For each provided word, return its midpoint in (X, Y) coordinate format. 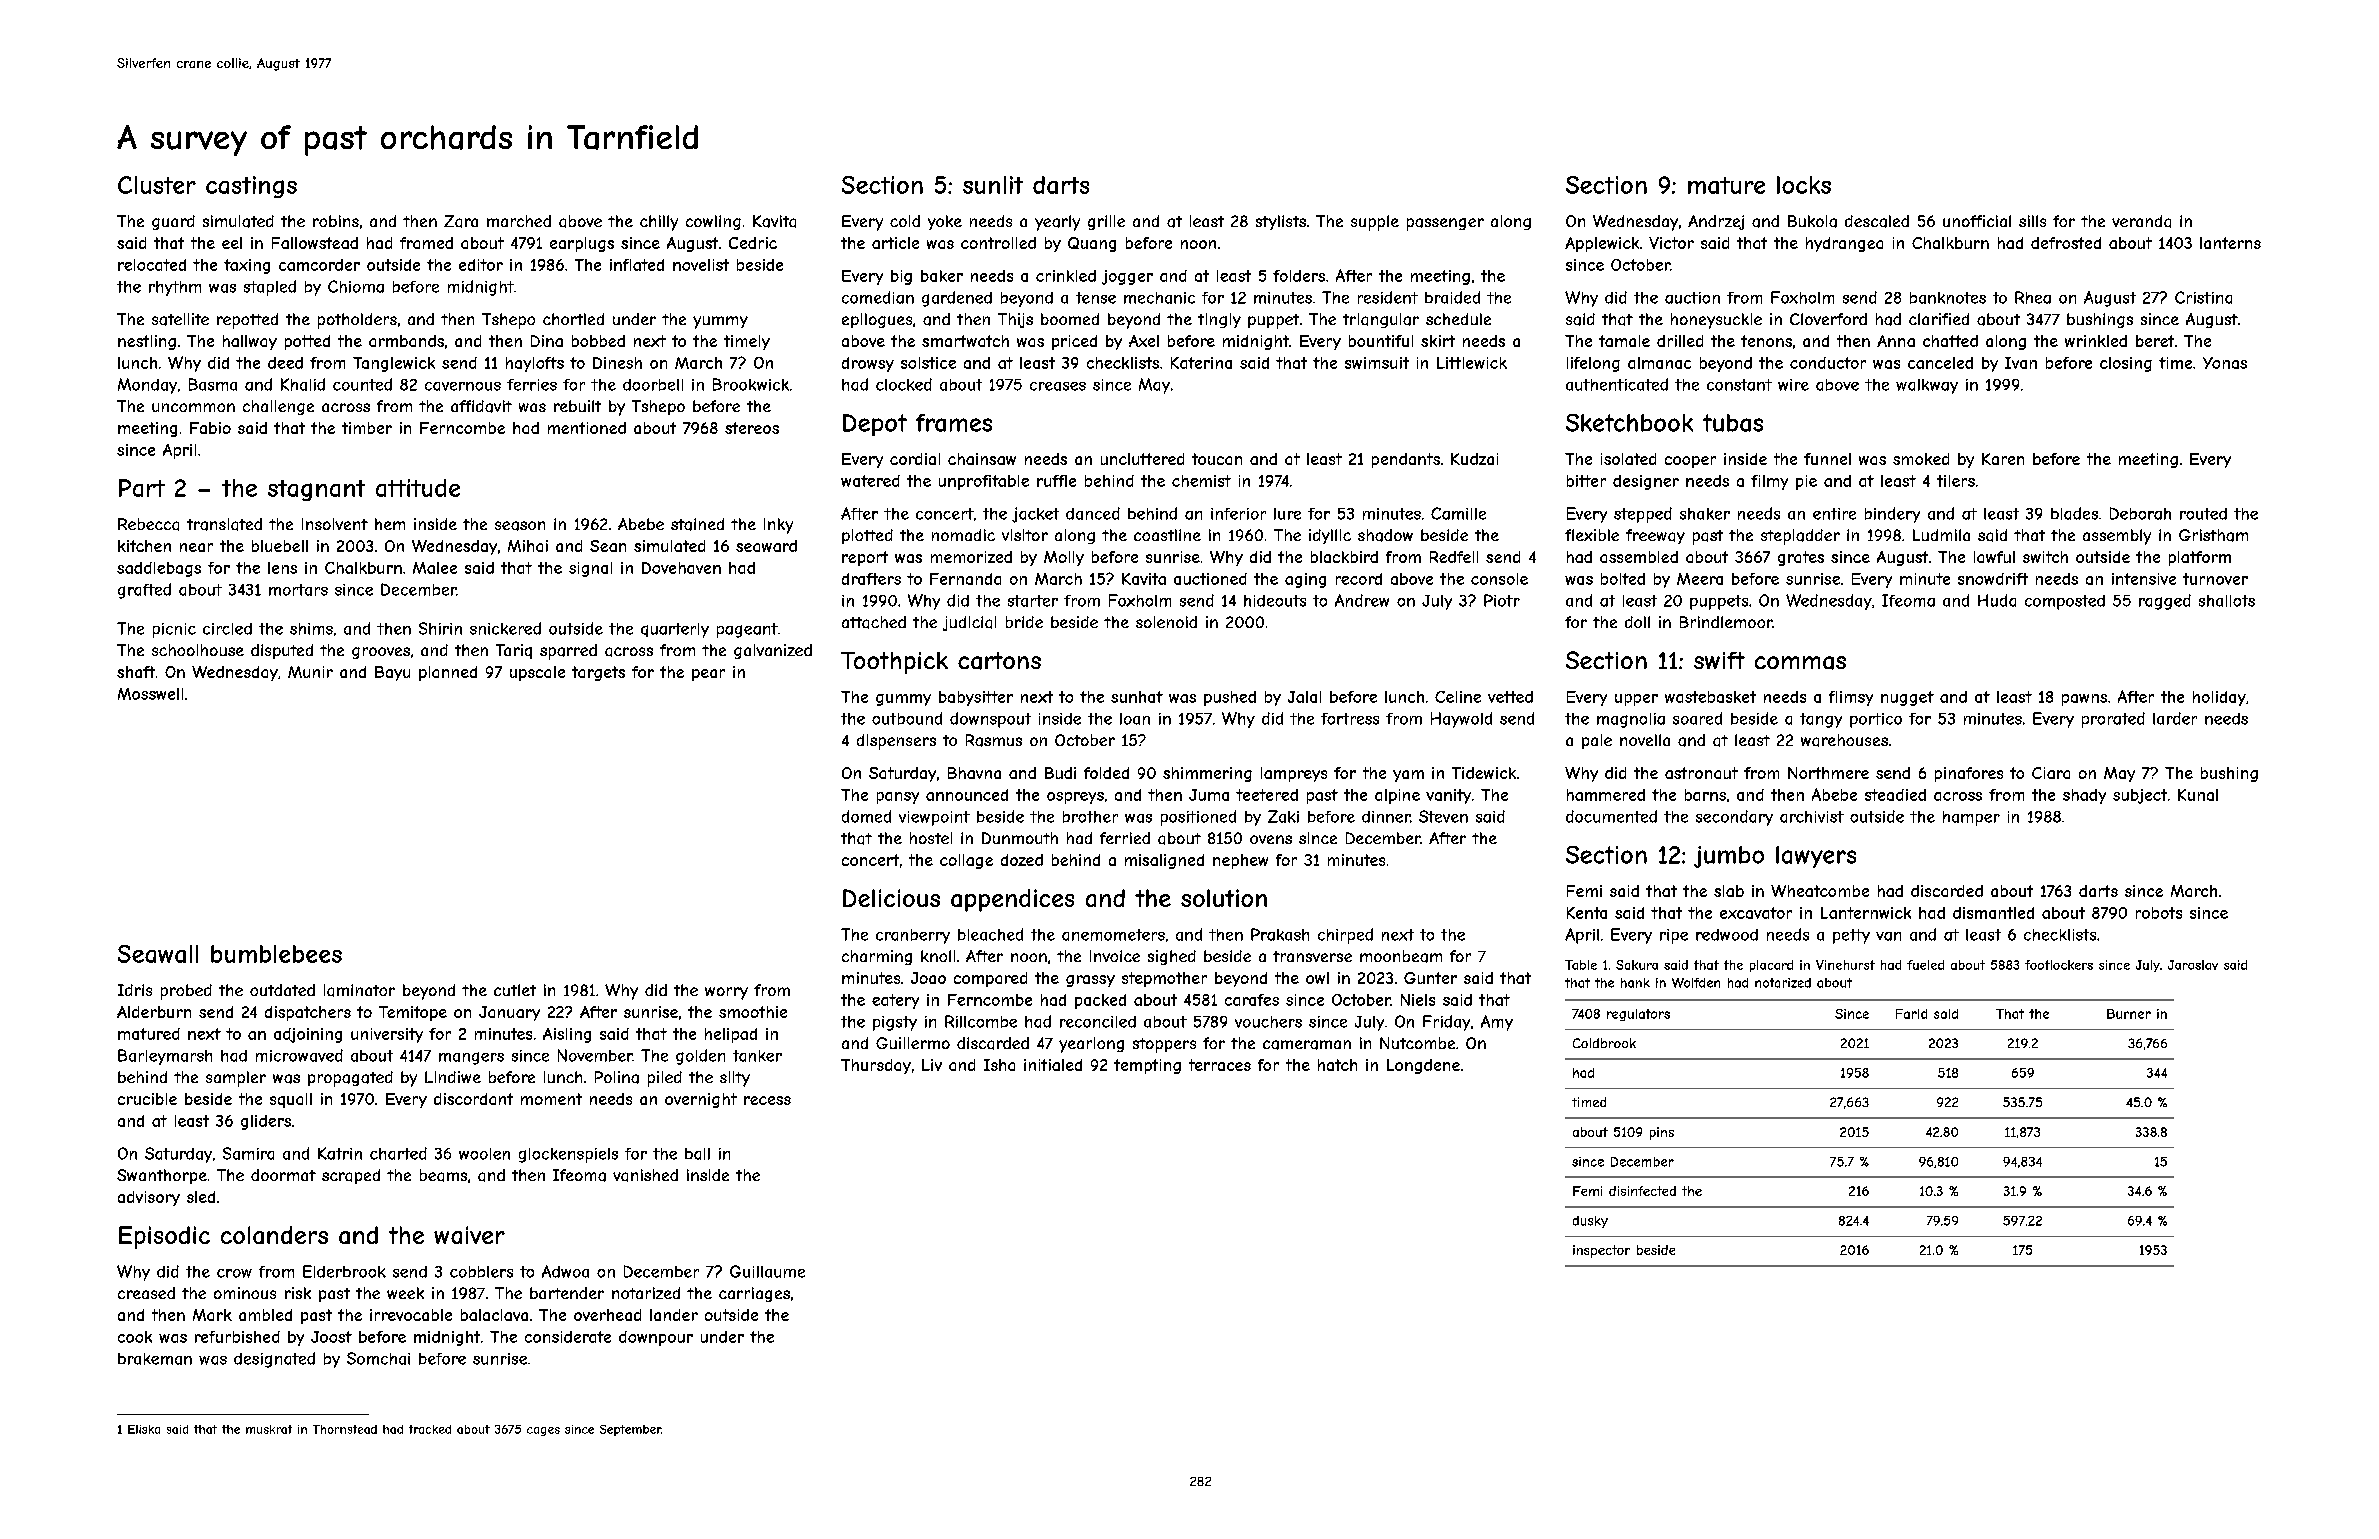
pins (1662, 1133)
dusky (1590, 1222)
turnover (2215, 579)
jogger (1127, 277)
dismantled (1993, 913)
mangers (471, 1058)
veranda (2141, 221)
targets (598, 673)
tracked (430, 1429)
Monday (147, 386)
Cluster (157, 185)
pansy (898, 798)
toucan (1217, 459)
